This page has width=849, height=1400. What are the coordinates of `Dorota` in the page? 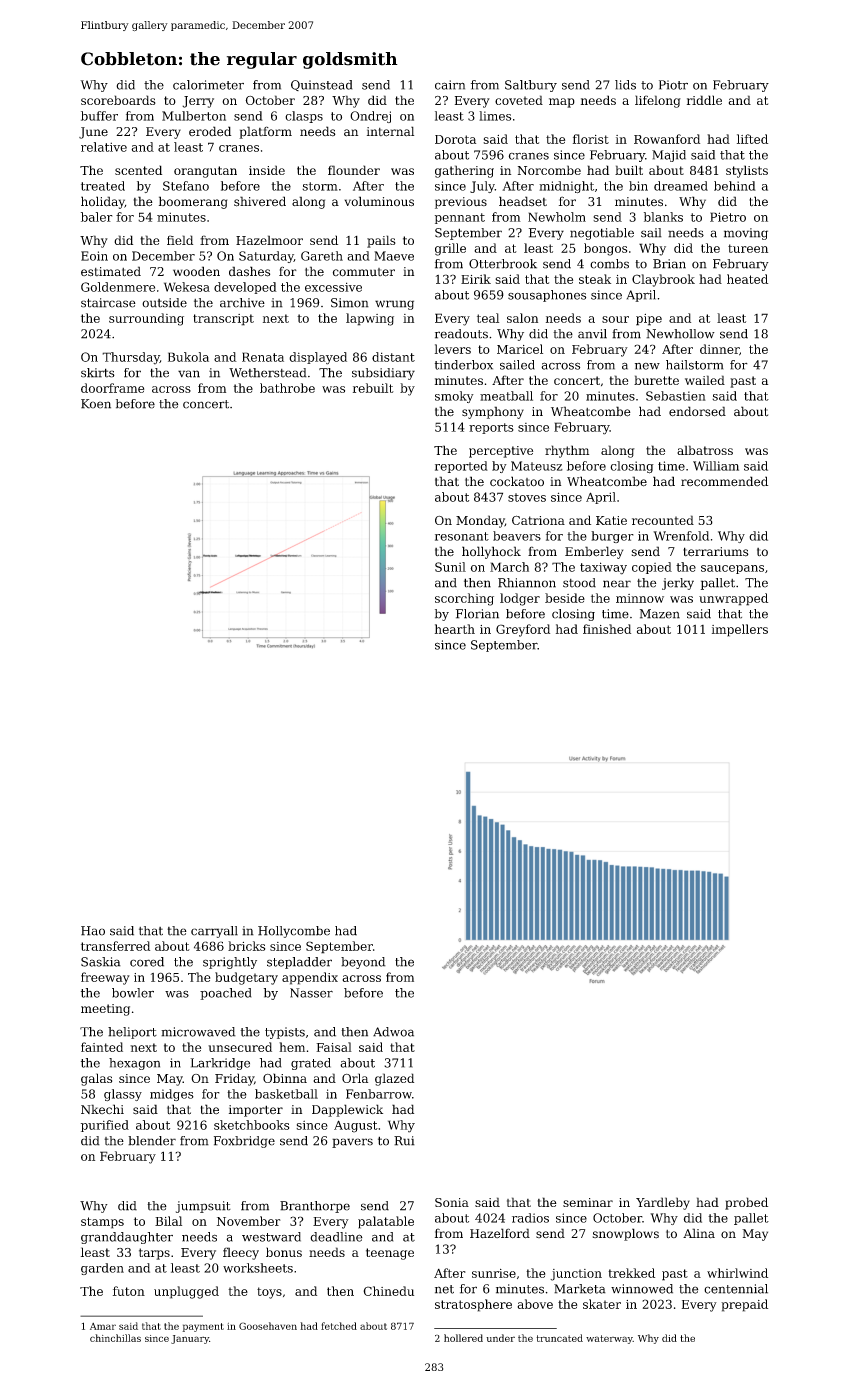 It's located at (455, 139).
